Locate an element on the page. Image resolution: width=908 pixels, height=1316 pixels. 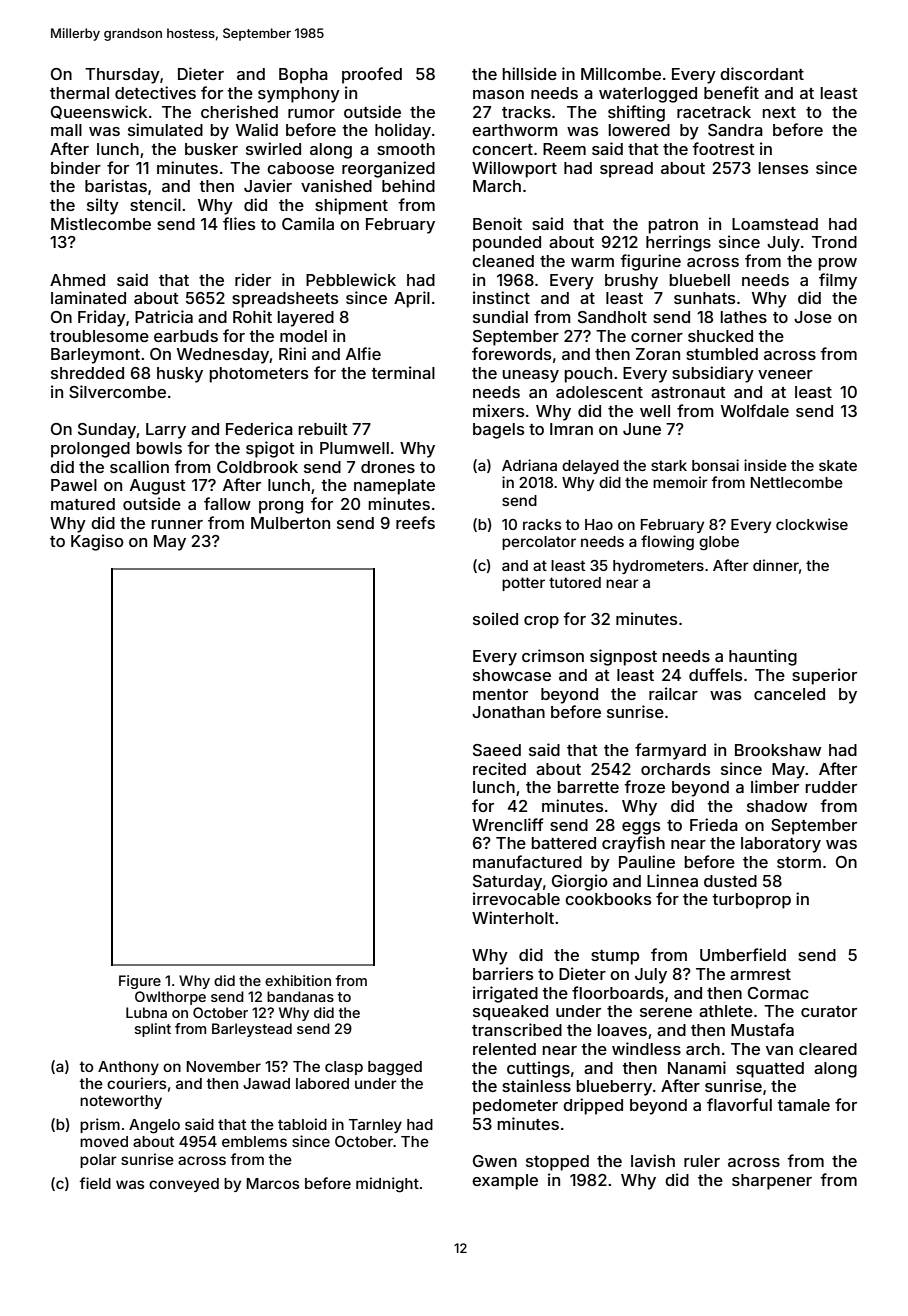
tutored is located at coordinates (575, 582).
